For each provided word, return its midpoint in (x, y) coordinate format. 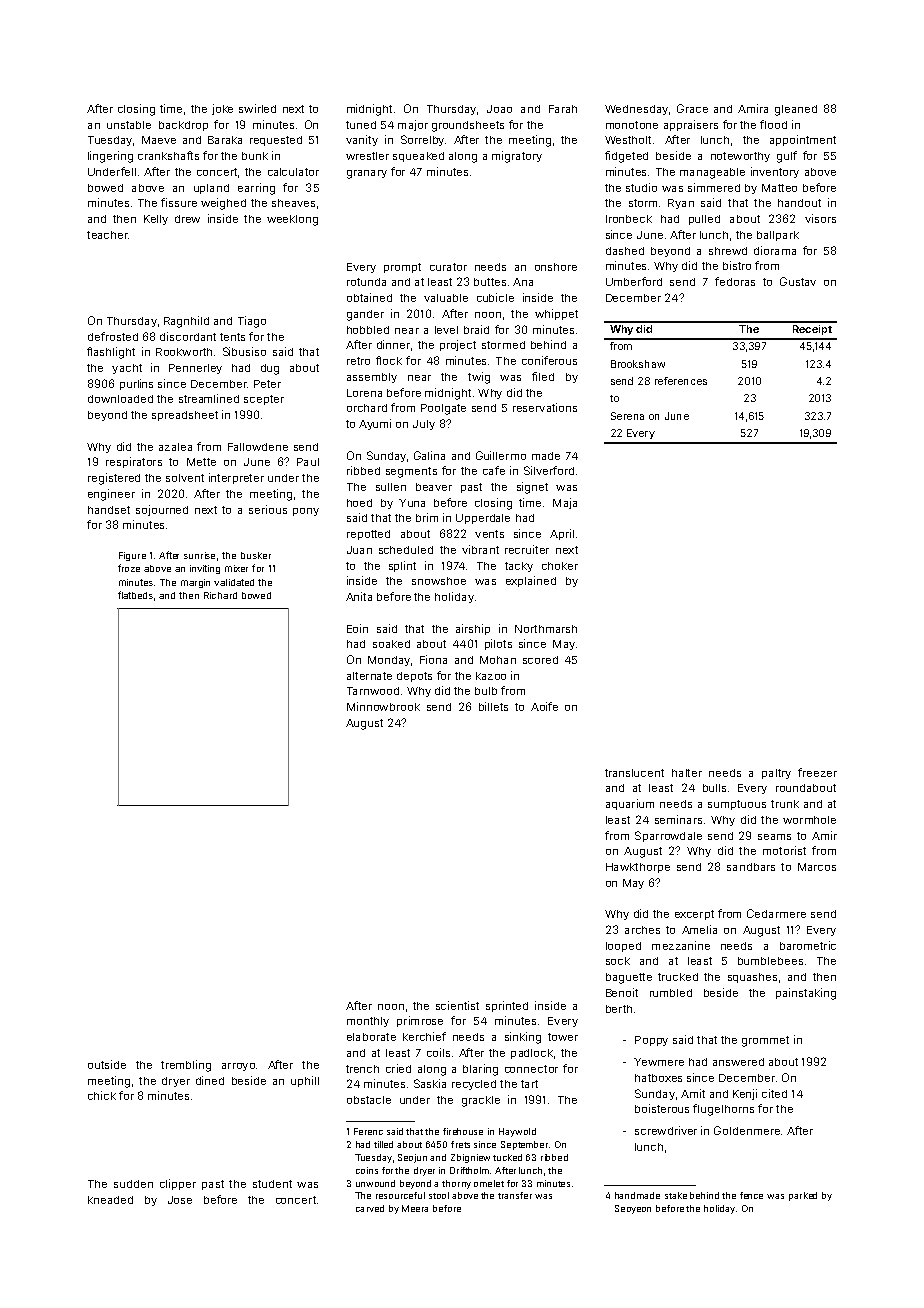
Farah (563, 109)
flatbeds (136, 596)
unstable (129, 125)
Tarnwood (373, 691)
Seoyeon (633, 1209)
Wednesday (636, 110)
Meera (415, 1208)
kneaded (110, 1200)
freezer (817, 772)
